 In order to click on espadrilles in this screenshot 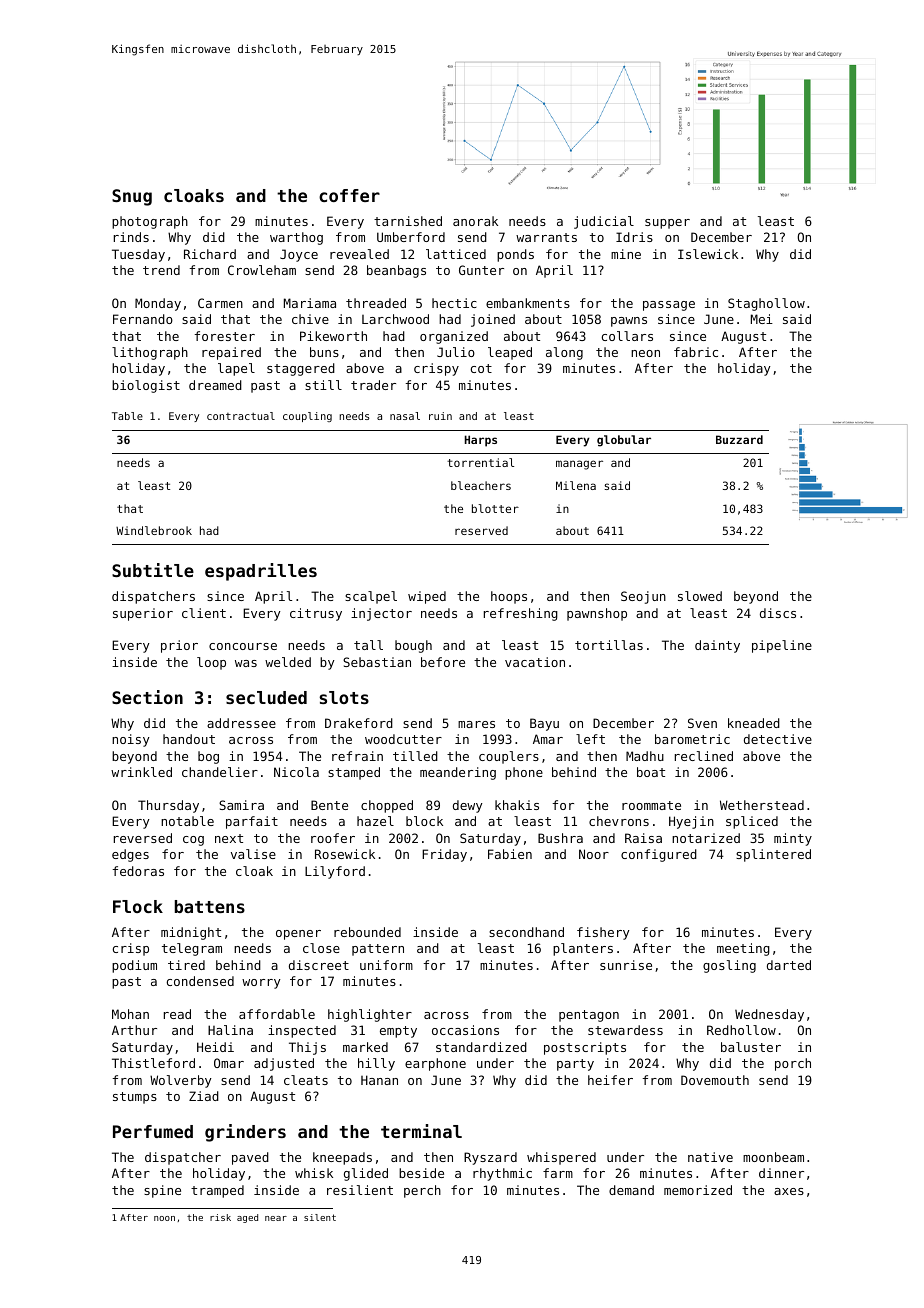, I will do `click(261, 572)`.
